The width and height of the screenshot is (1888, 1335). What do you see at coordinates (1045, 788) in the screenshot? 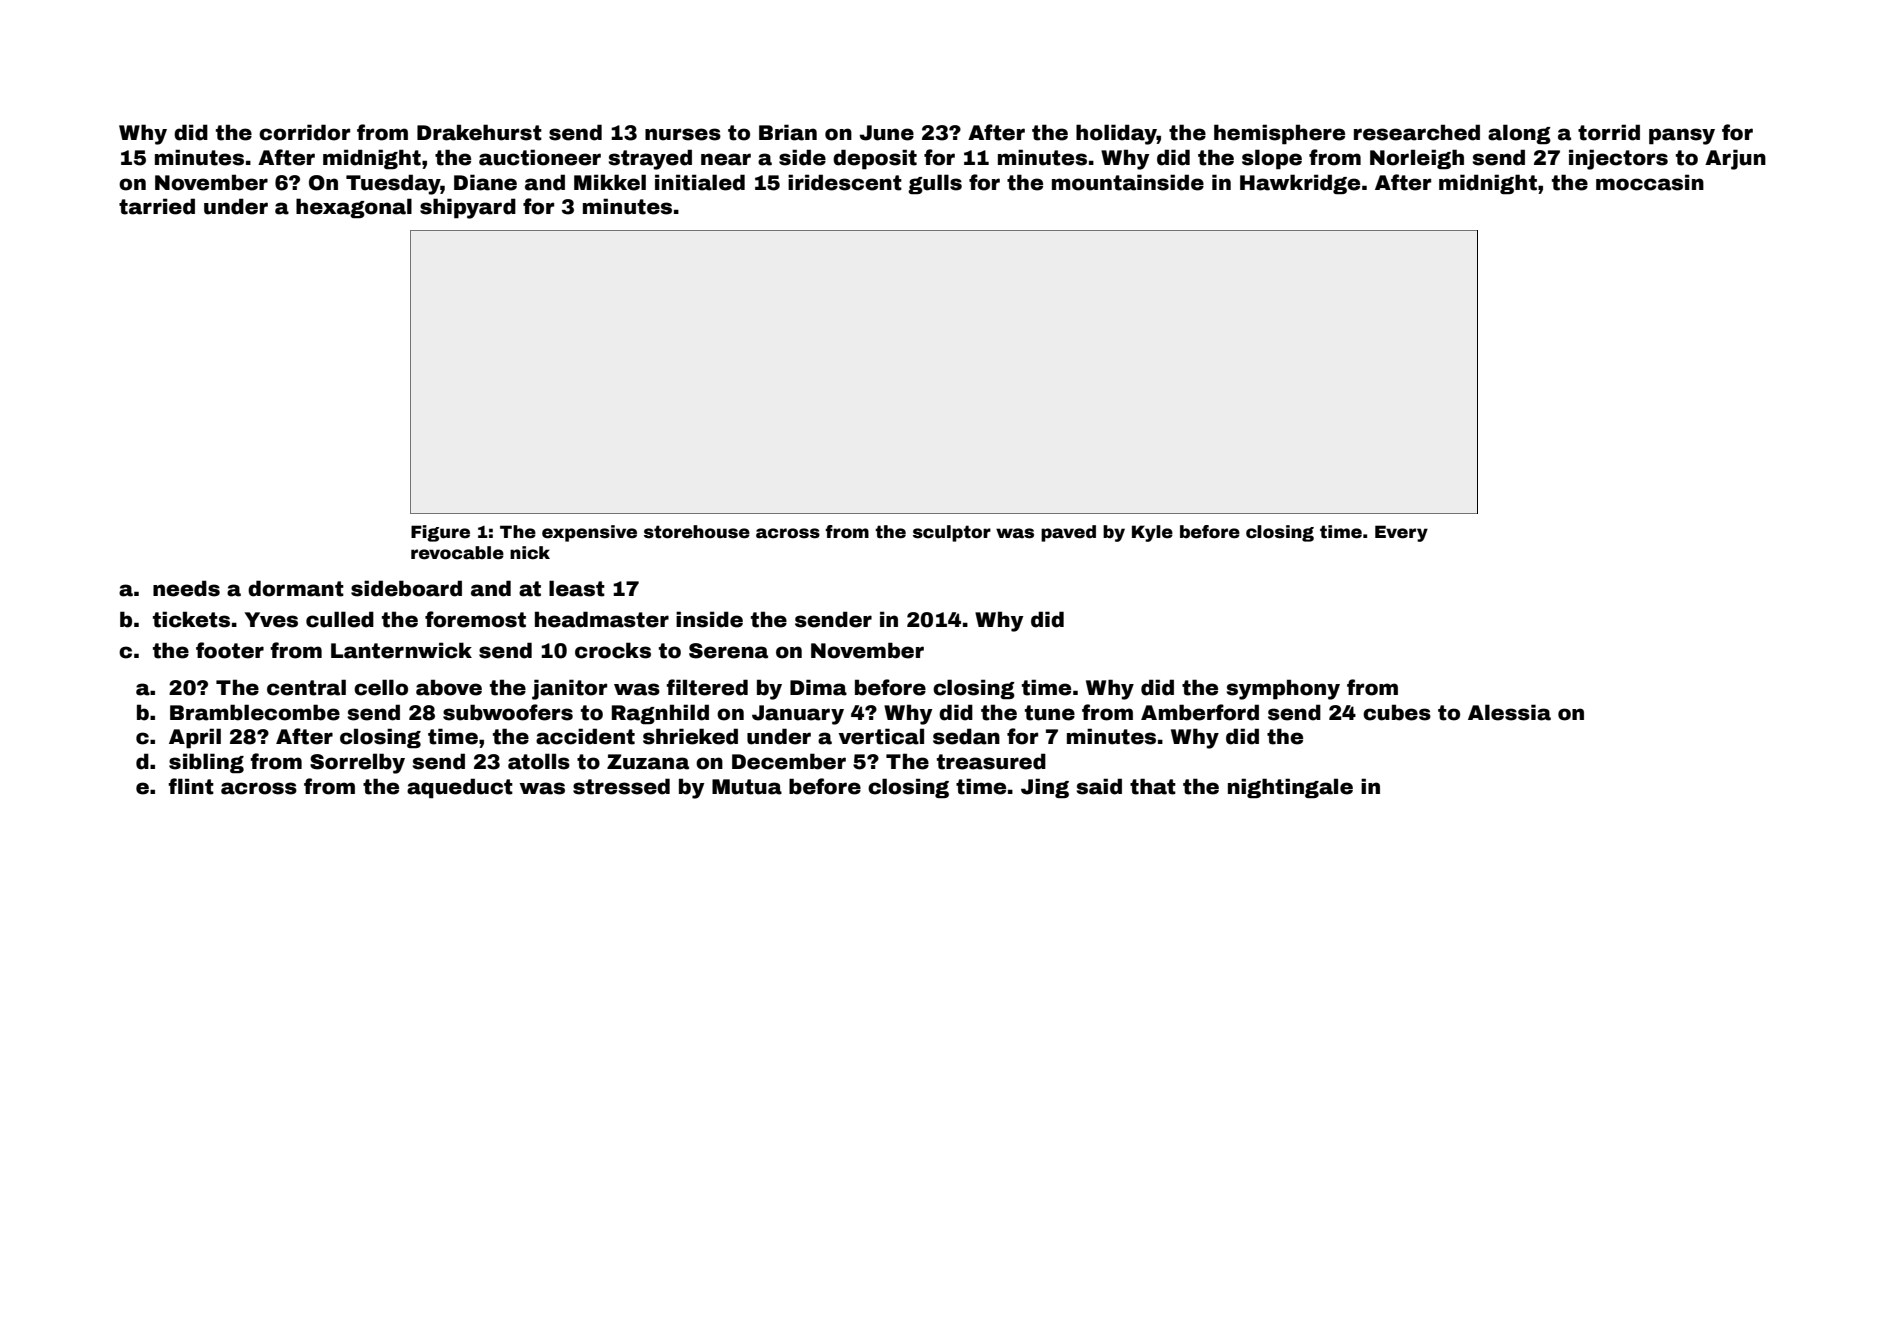
I see `Jing` at bounding box center [1045, 788].
